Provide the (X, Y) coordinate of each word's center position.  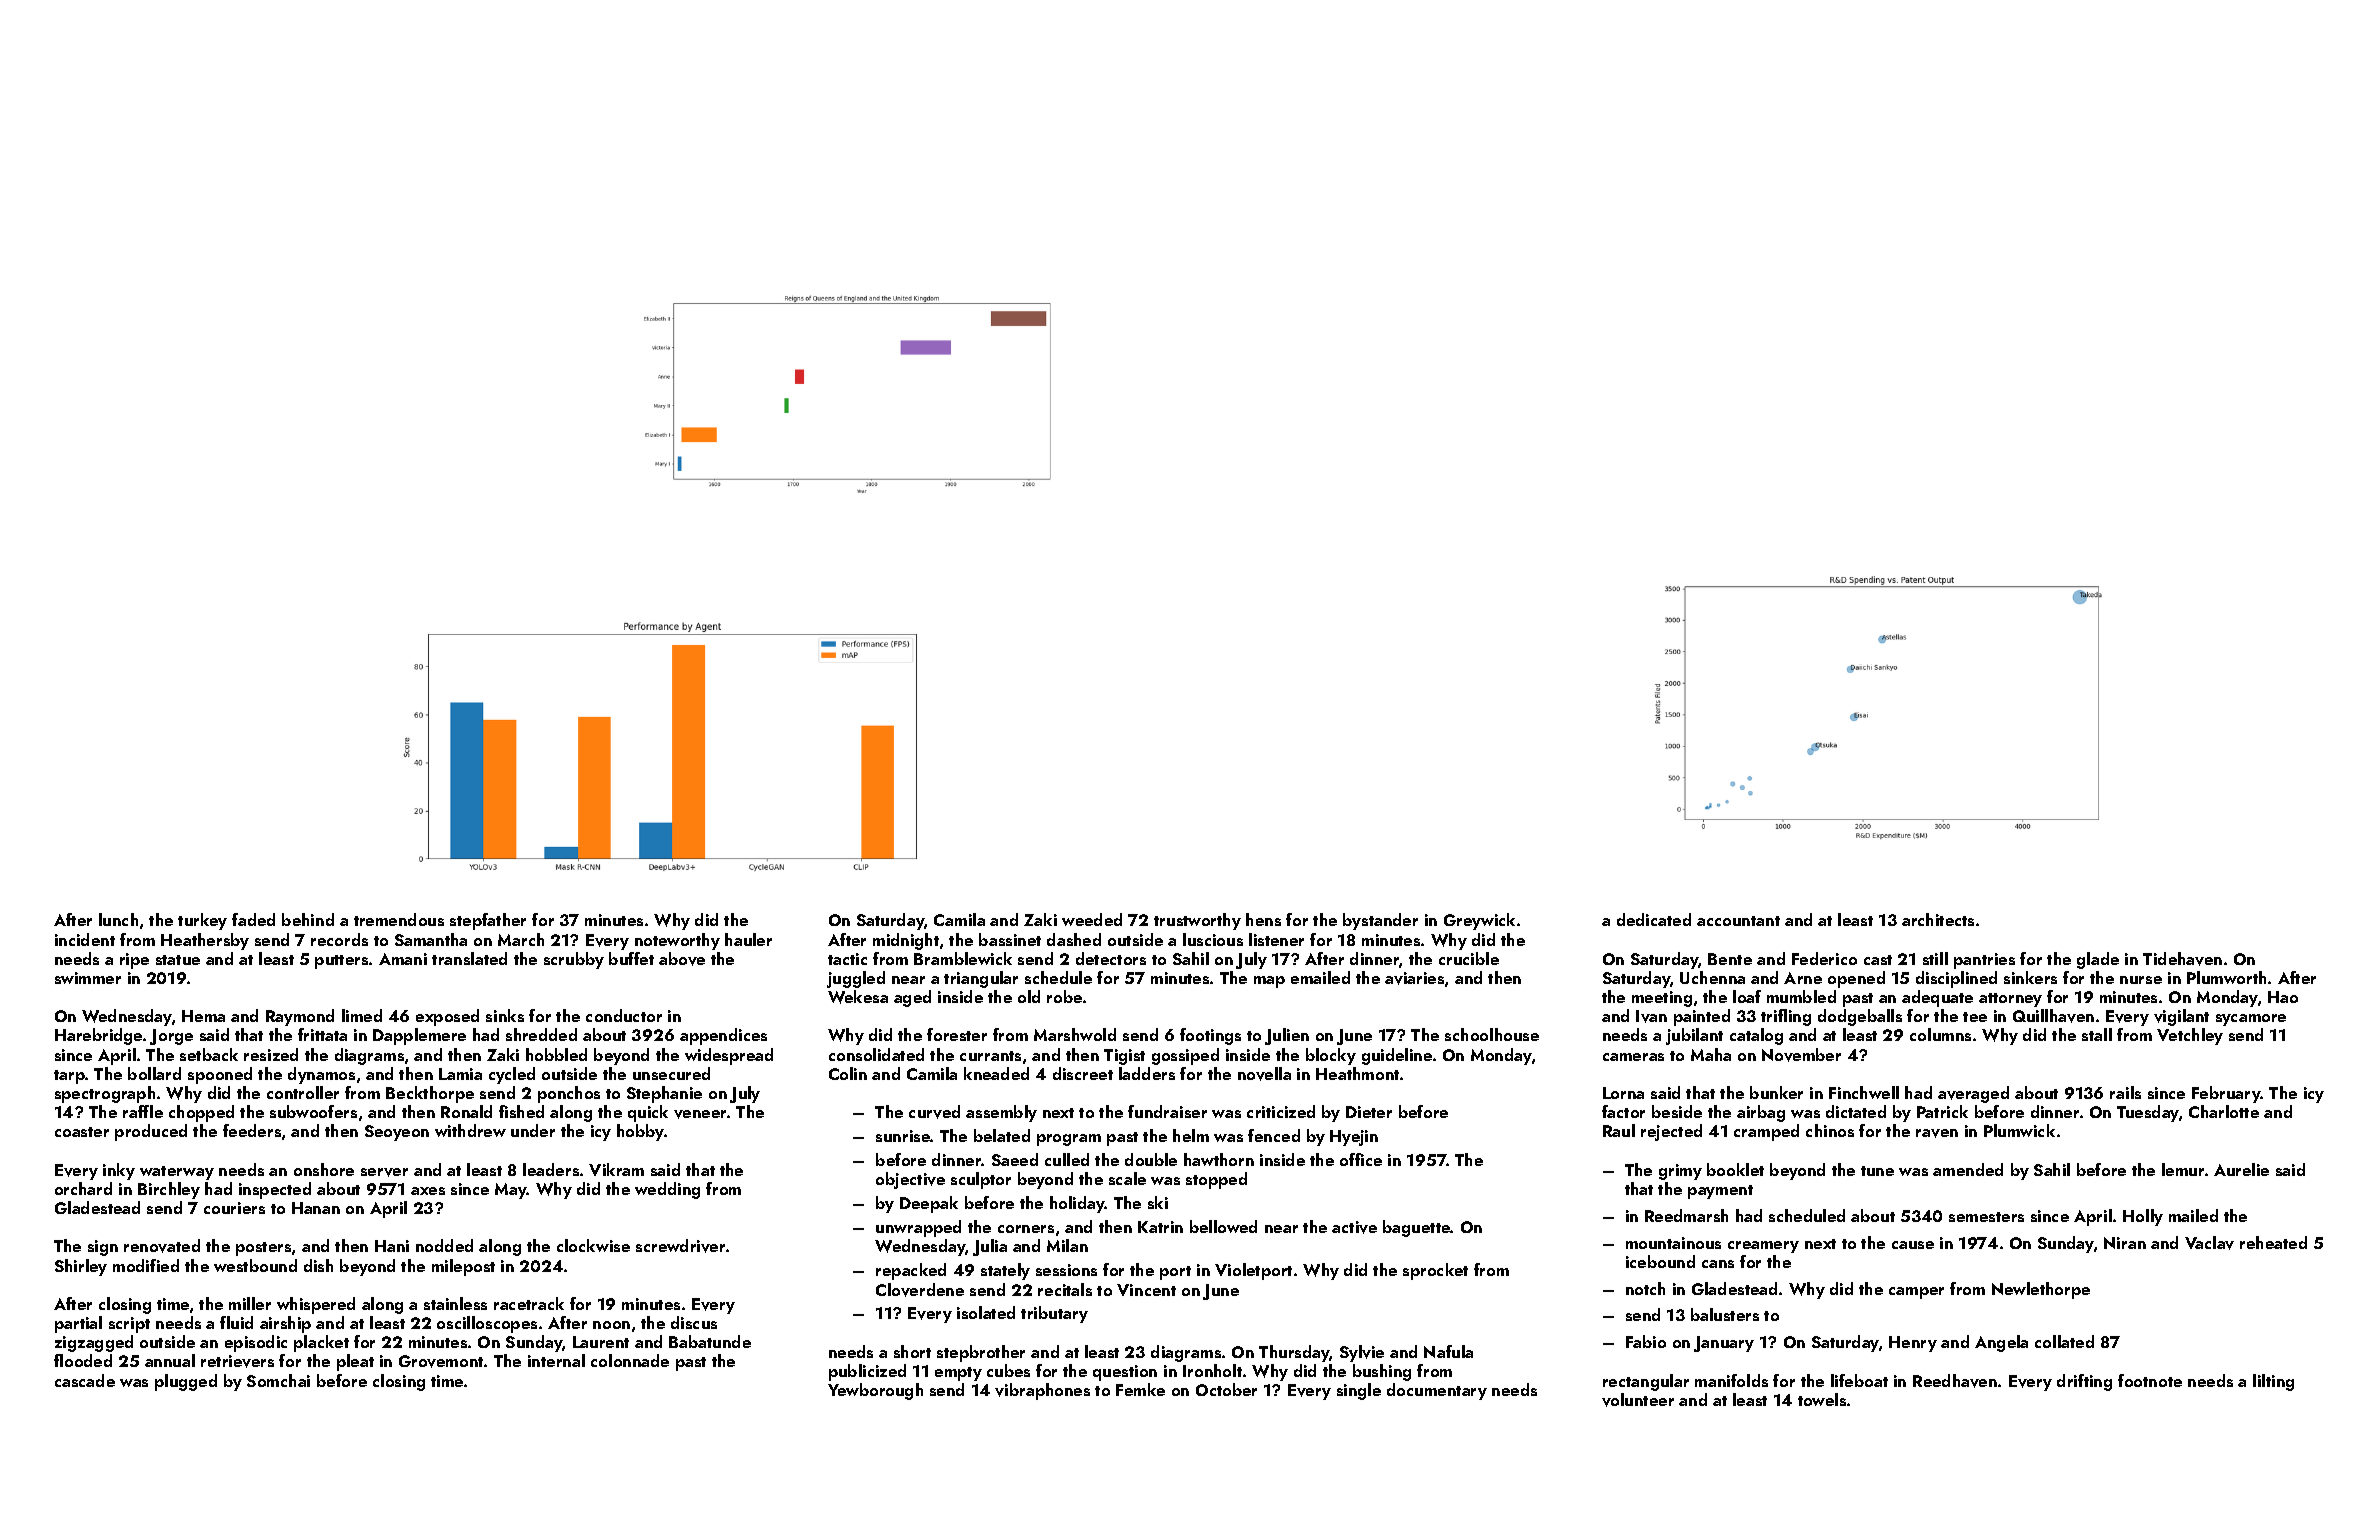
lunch (118, 919)
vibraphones (1042, 1391)
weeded (1092, 919)
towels (1822, 1399)
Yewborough (875, 1391)
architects (1938, 919)
